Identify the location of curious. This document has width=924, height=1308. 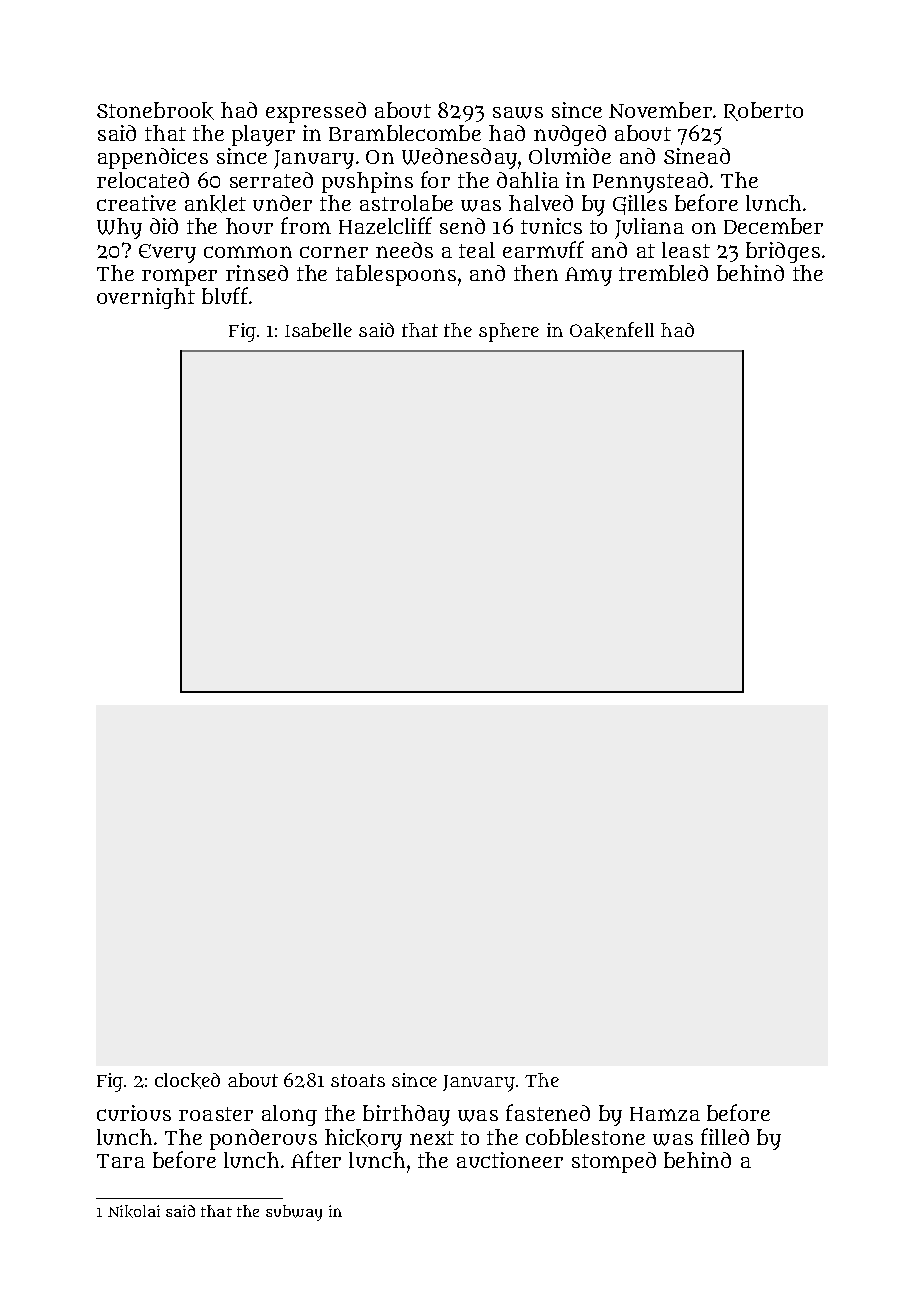
(134, 1113).
